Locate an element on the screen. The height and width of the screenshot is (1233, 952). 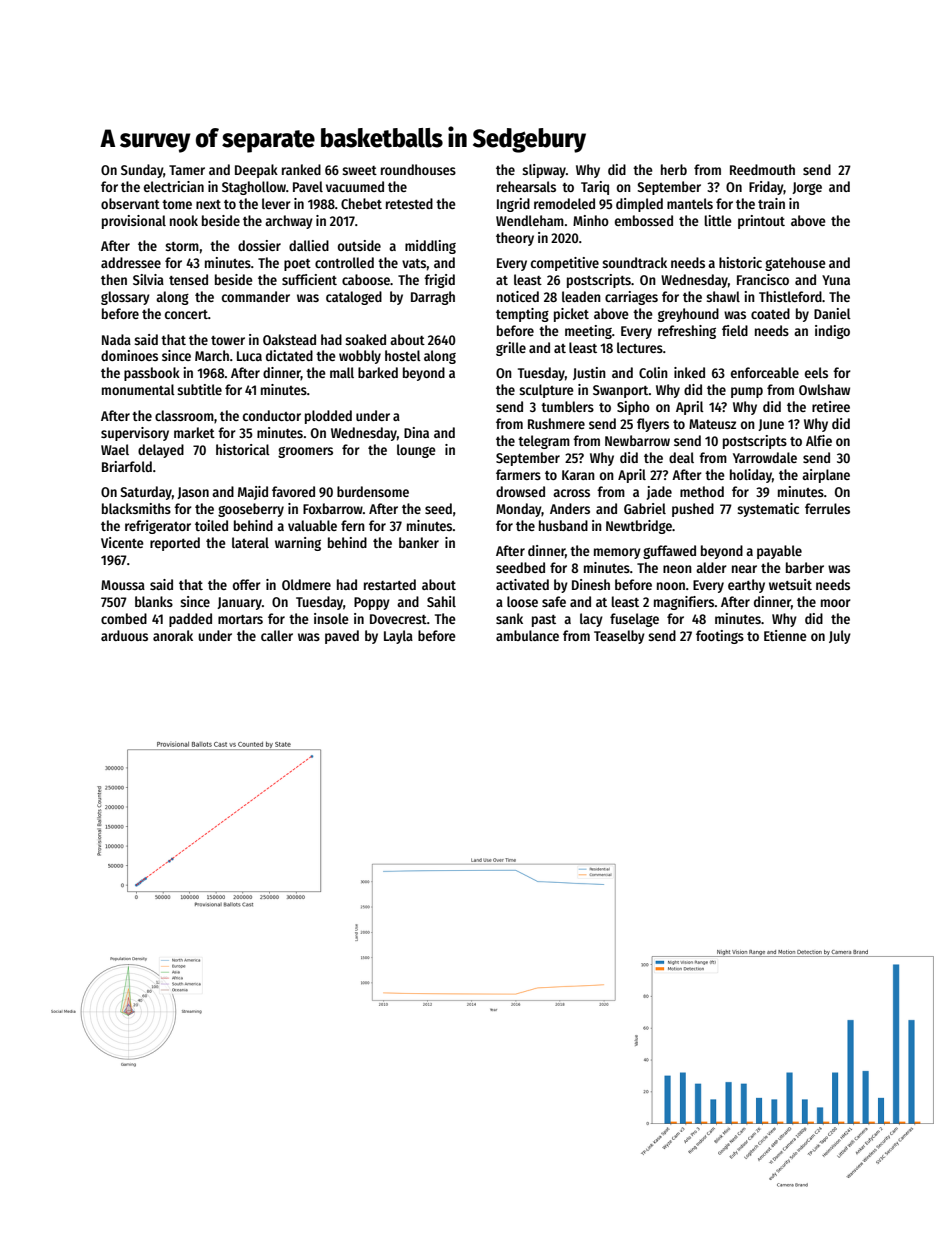
gatehouse is located at coordinates (795, 264).
